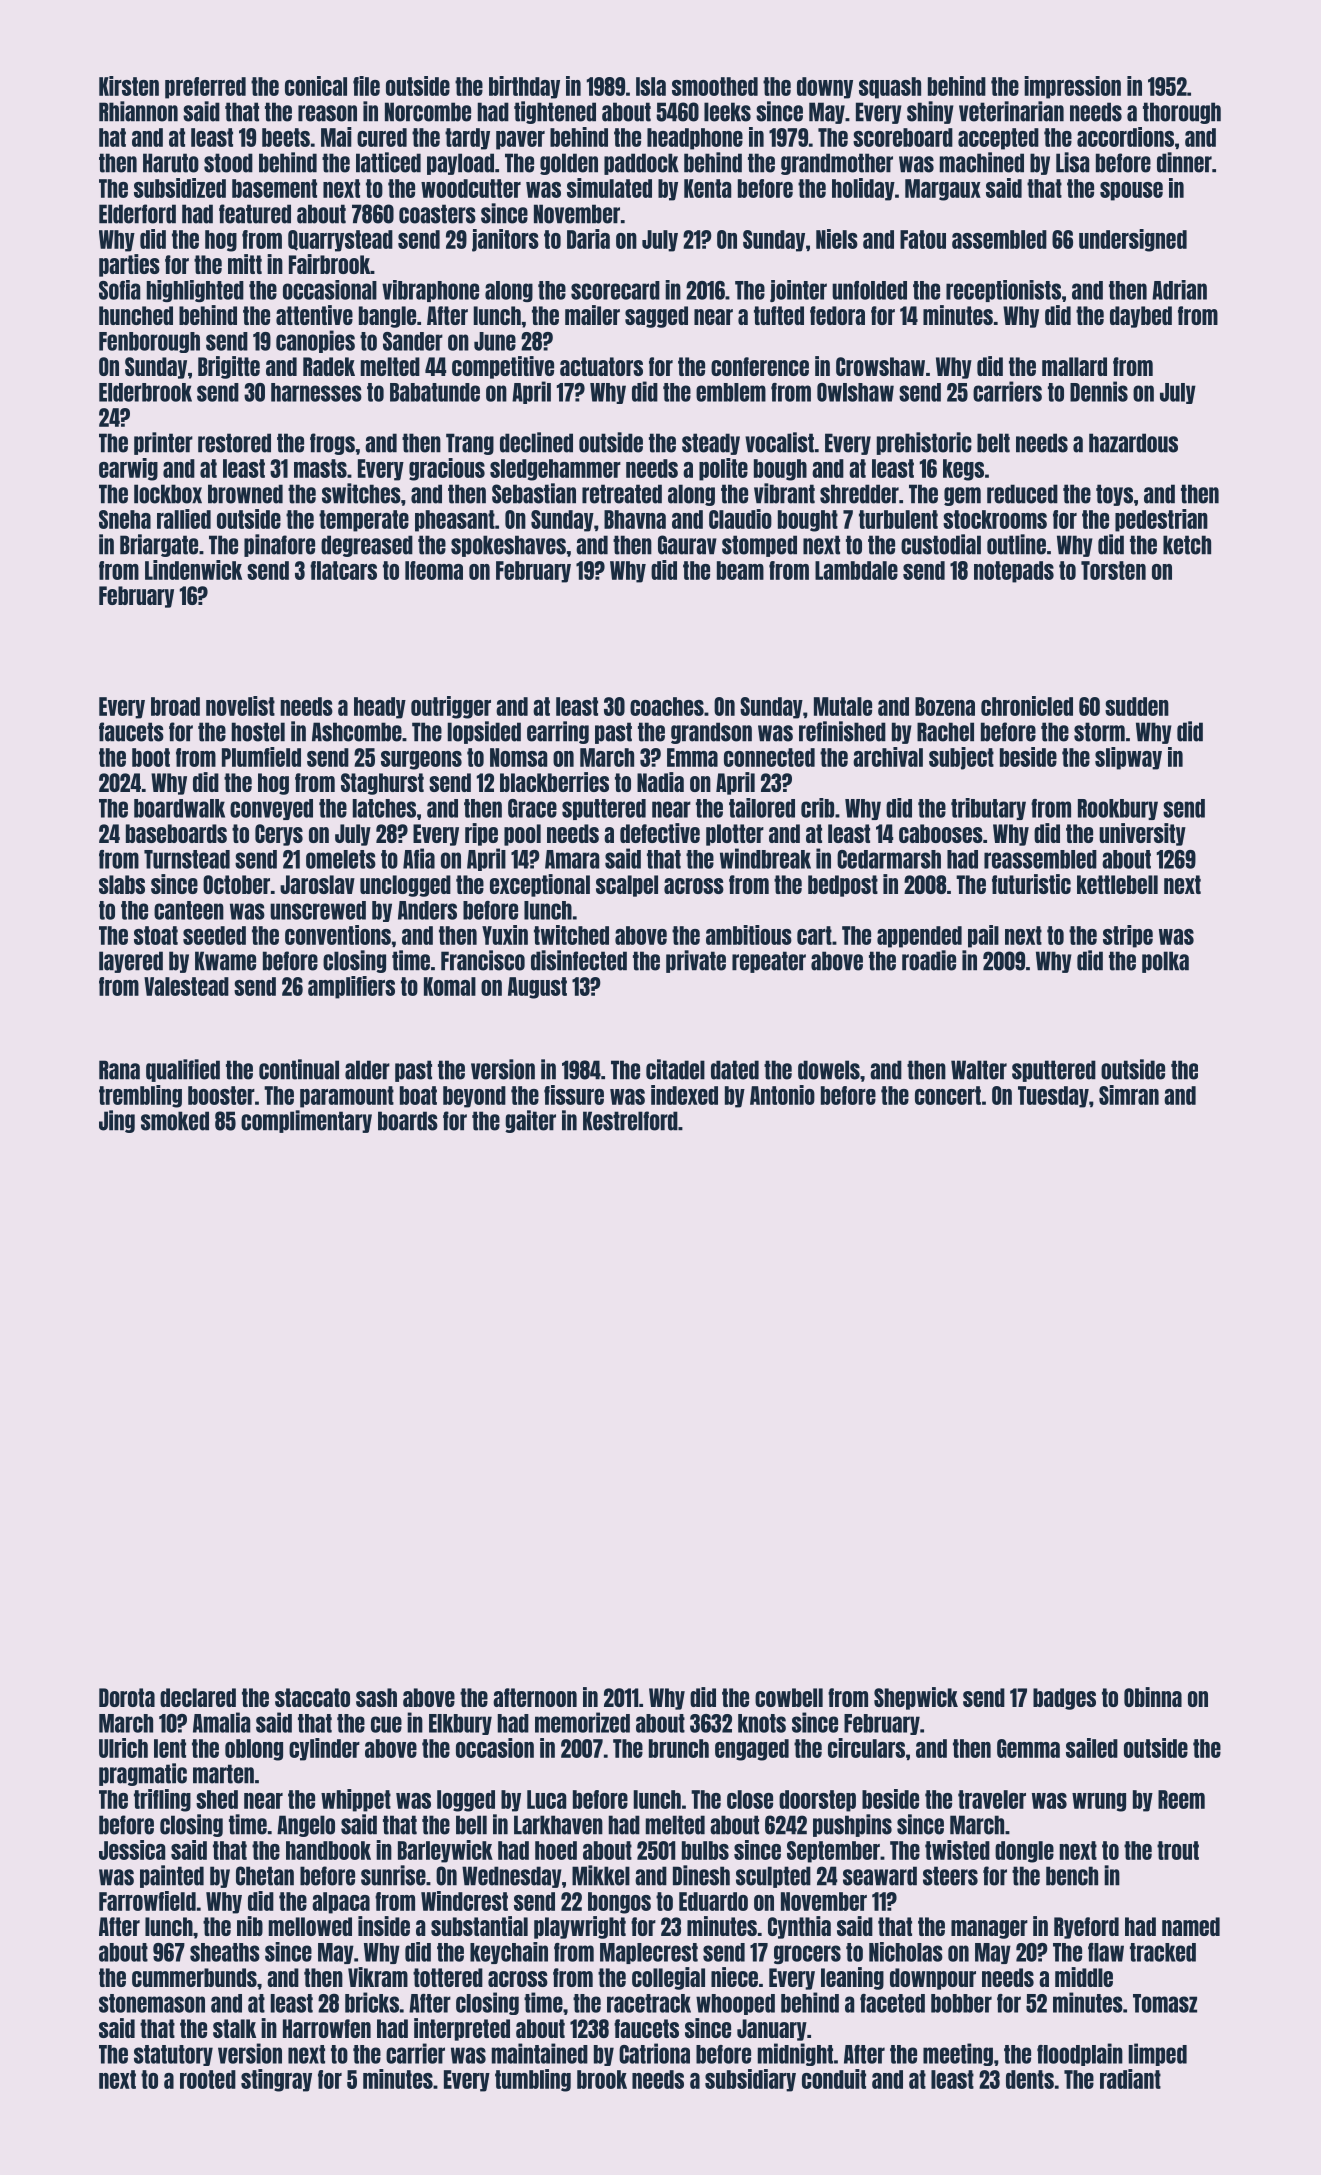  What do you see at coordinates (533, 2080) in the page?
I see `tumbling` at bounding box center [533, 2080].
